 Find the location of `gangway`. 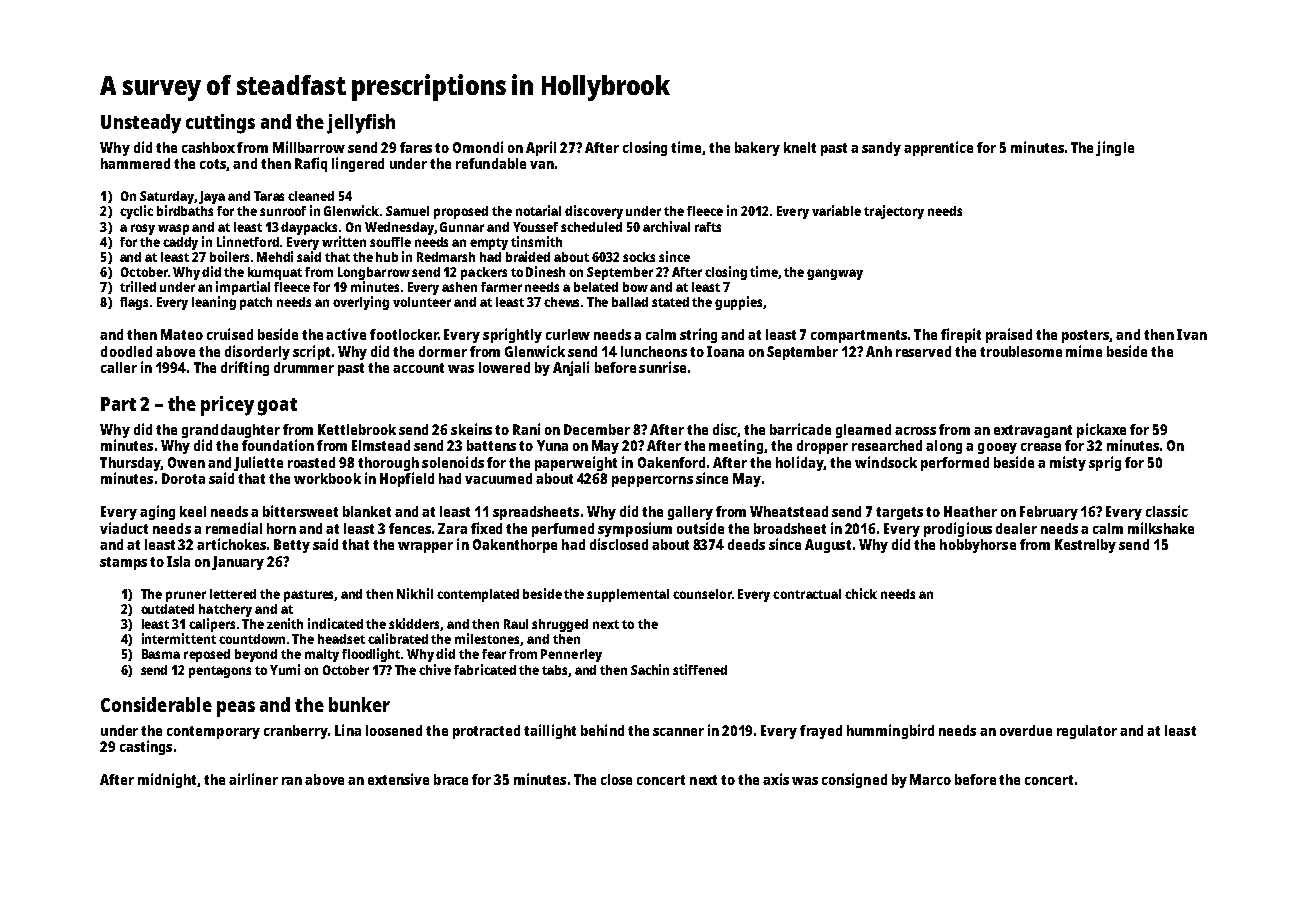

gangway is located at coordinates (835, 274).
